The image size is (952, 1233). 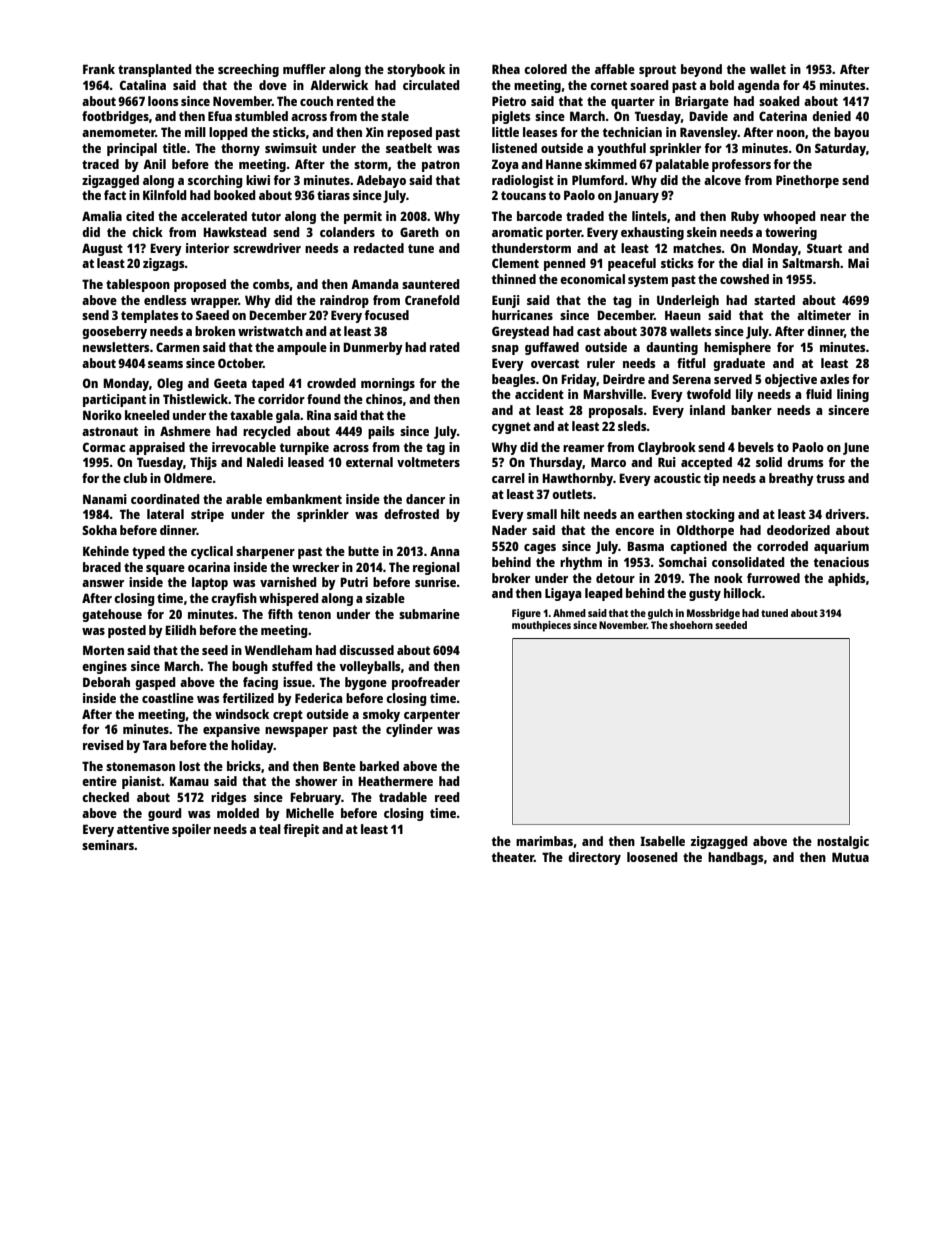 What do you see at coordinates (333, 195) in the page?
I see `tiaras` at bounding box center [333, 195].
